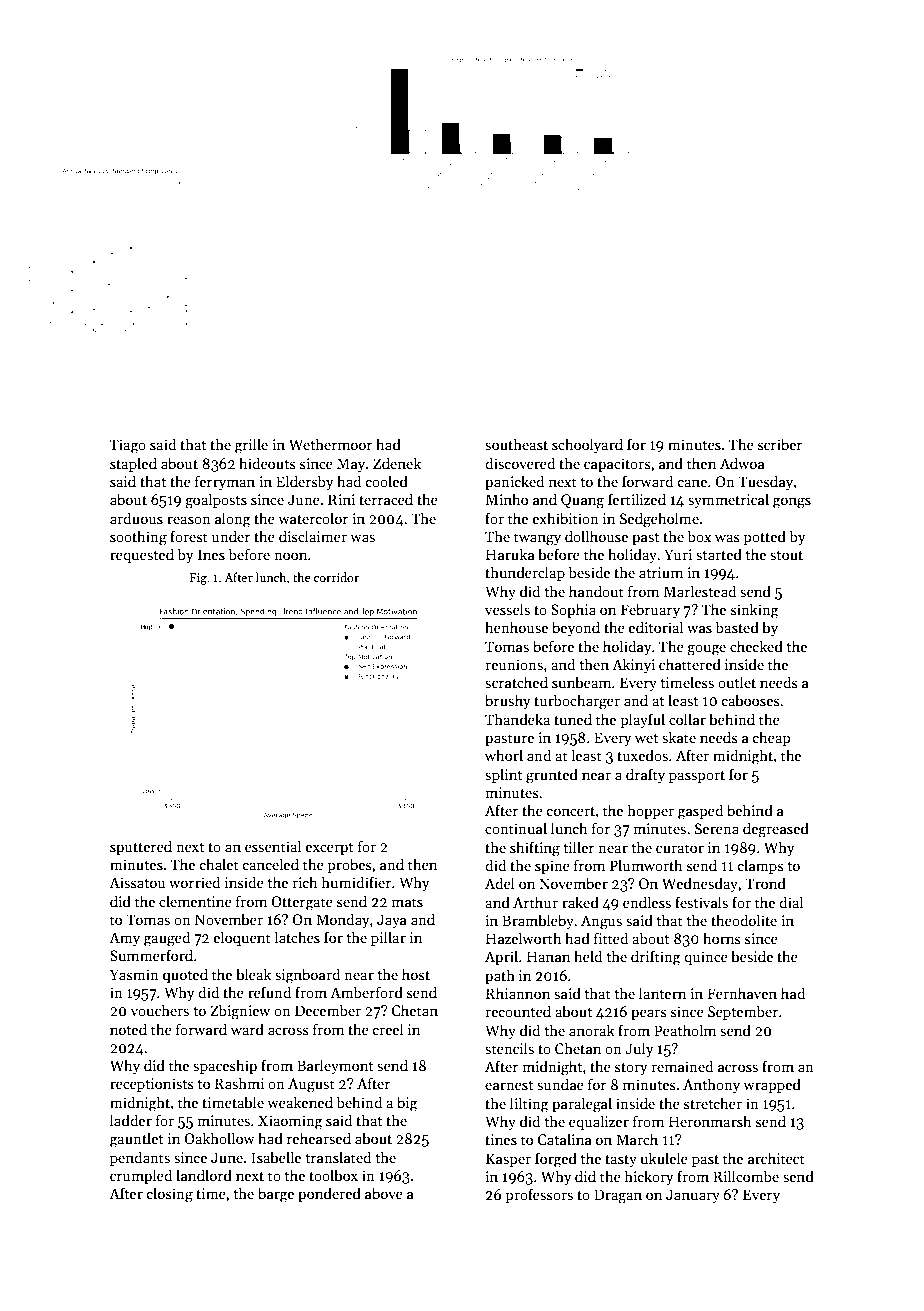 The image size is (924, 1311). I want to click on Adwoa, so click(742, 463).
